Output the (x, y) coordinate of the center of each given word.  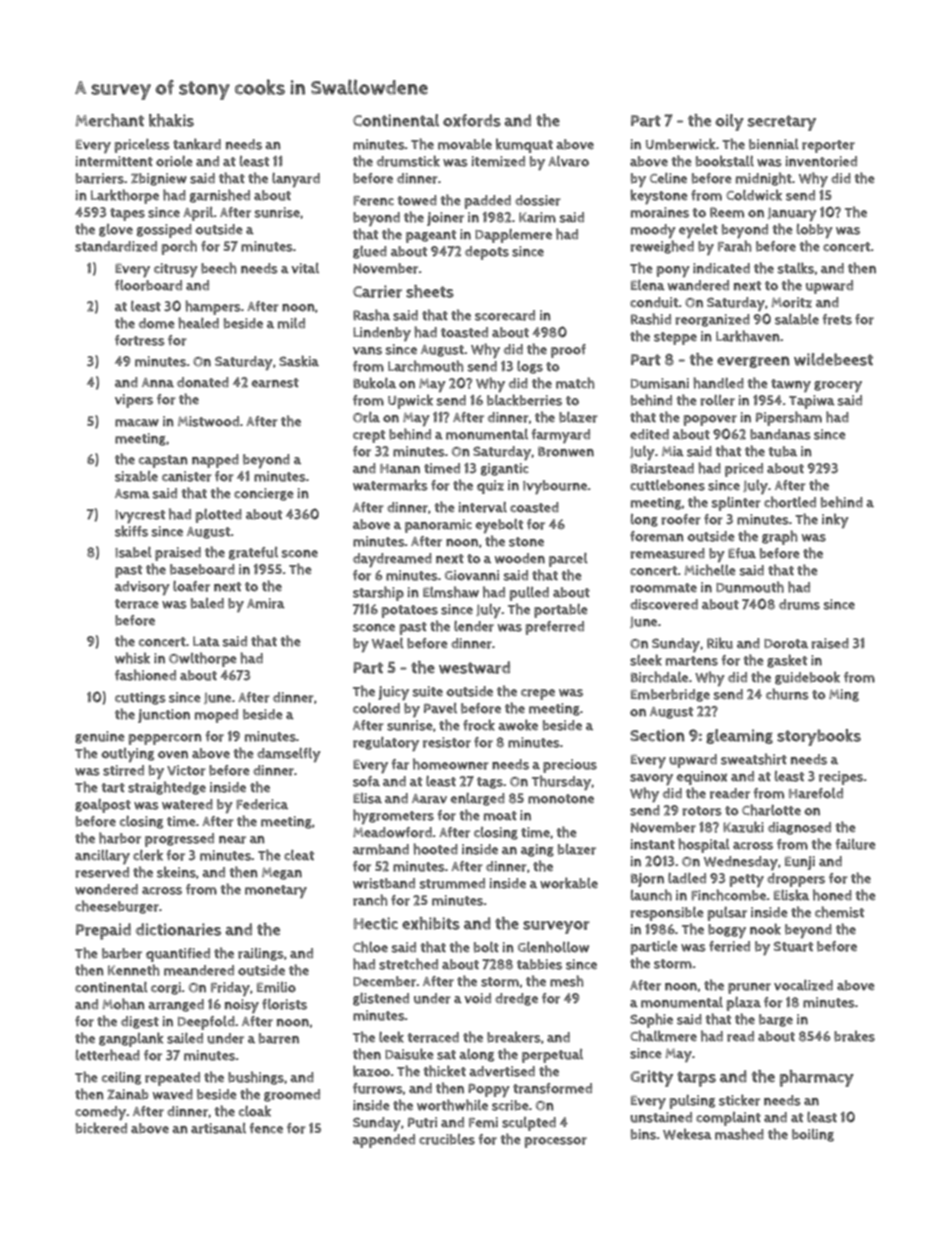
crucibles (447, 1139)
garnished (220, 196)
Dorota (786, 644)
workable (569, 883)
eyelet (698, 231)
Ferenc (373, 201)
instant (652, 844)
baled (207, 603)
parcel (568, 560)
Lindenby (382, 334)
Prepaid (103, 931)
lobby (814, 231)
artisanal (218, 1128)
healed (198, 323)
